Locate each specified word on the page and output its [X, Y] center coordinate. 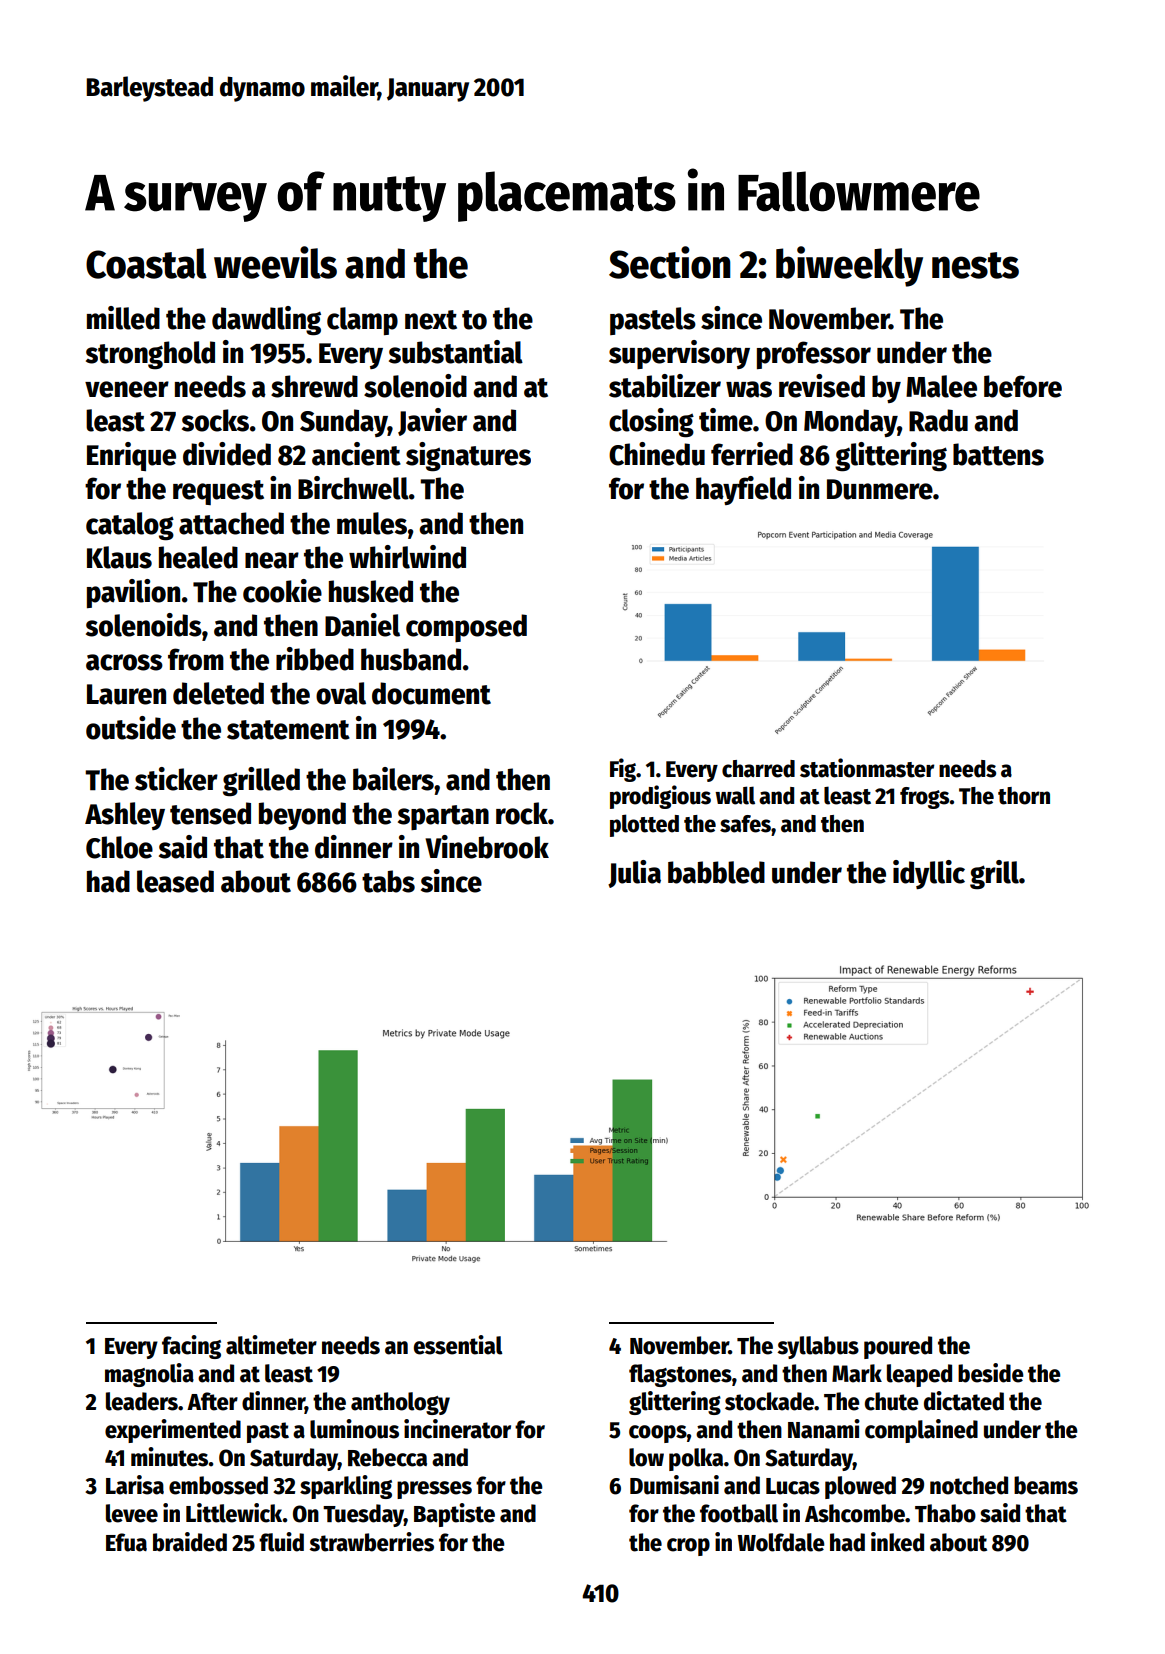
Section [670, 262]
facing [191, 1347]
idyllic [929, 874]
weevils [275, 262]
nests [975, 265]
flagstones [680, 1375]
